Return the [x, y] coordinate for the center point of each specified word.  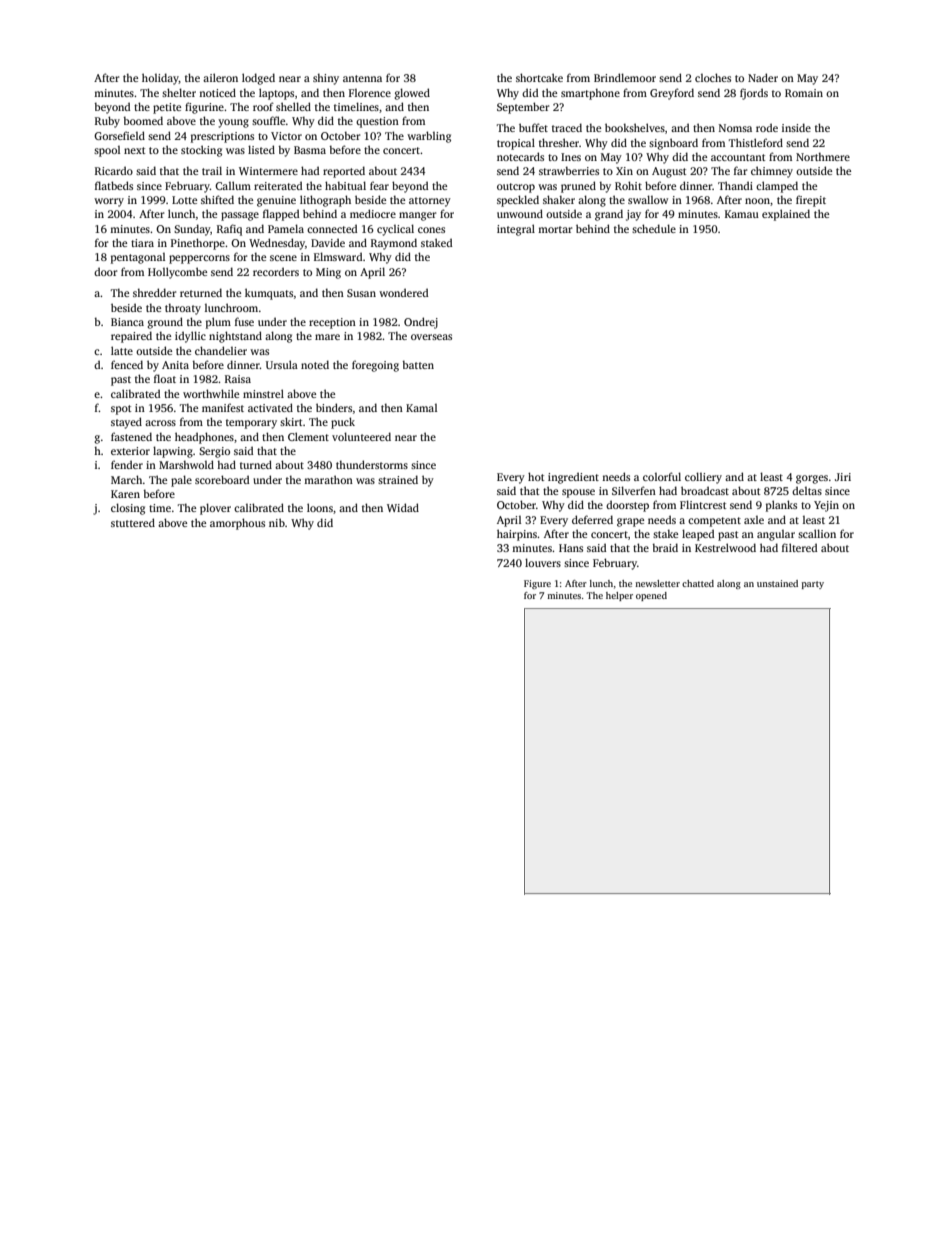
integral [516, 230]
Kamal [421, 408]
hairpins [517, 535]
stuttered [133, 522]
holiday [160, 79]
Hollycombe [177, 273]
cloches [713, 77]
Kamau [742, 214]
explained [786, 215]
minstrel [263, 393]
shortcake [539, 77]
